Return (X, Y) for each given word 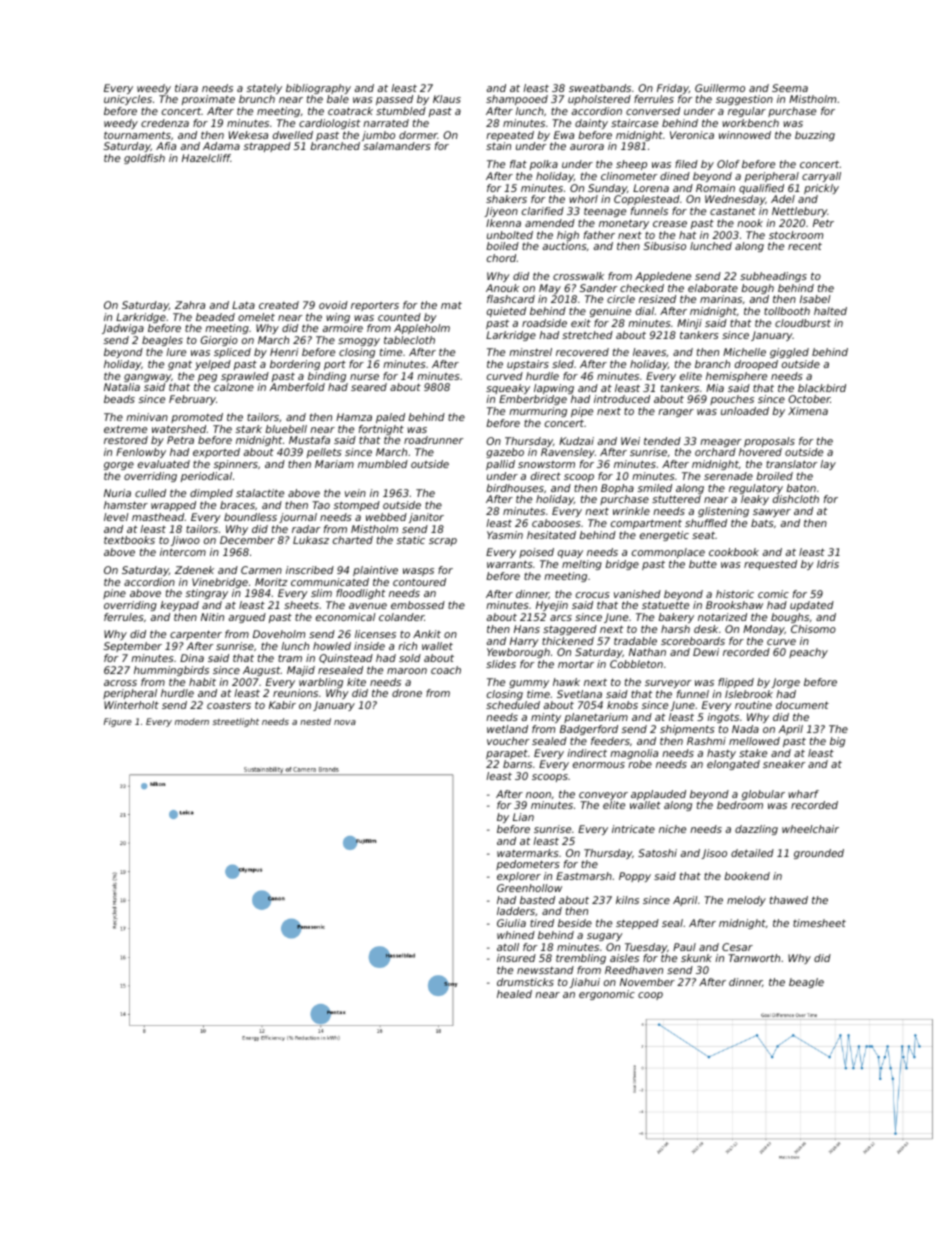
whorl (583, 199)
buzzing (815, 136)
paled (390, 418)
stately (264, 89)
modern (192, 721)
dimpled (211, 494)
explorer (519, 877)
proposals (769, 442)
